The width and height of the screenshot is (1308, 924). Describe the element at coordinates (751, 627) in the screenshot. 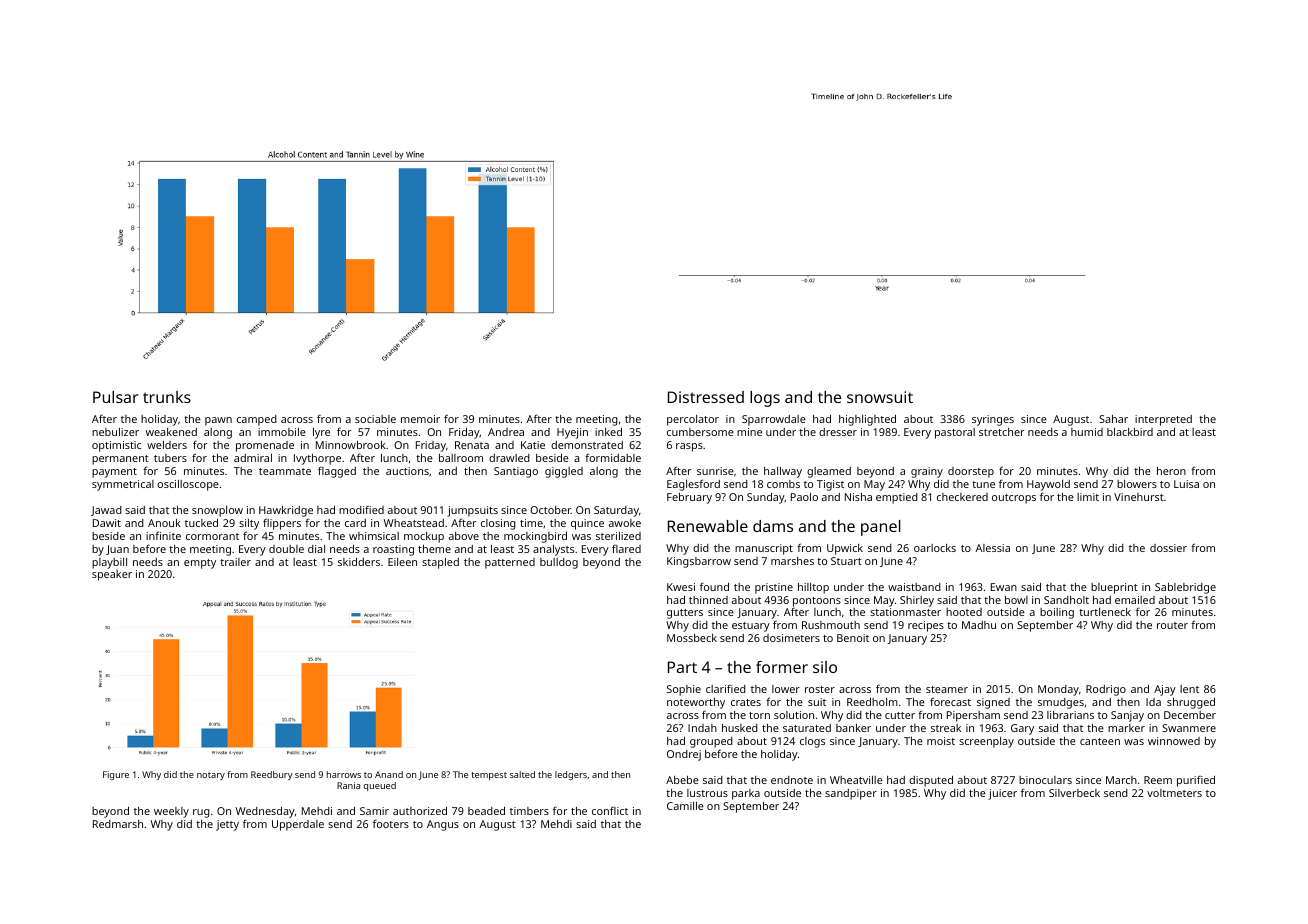

I see `estuary` at that location.
